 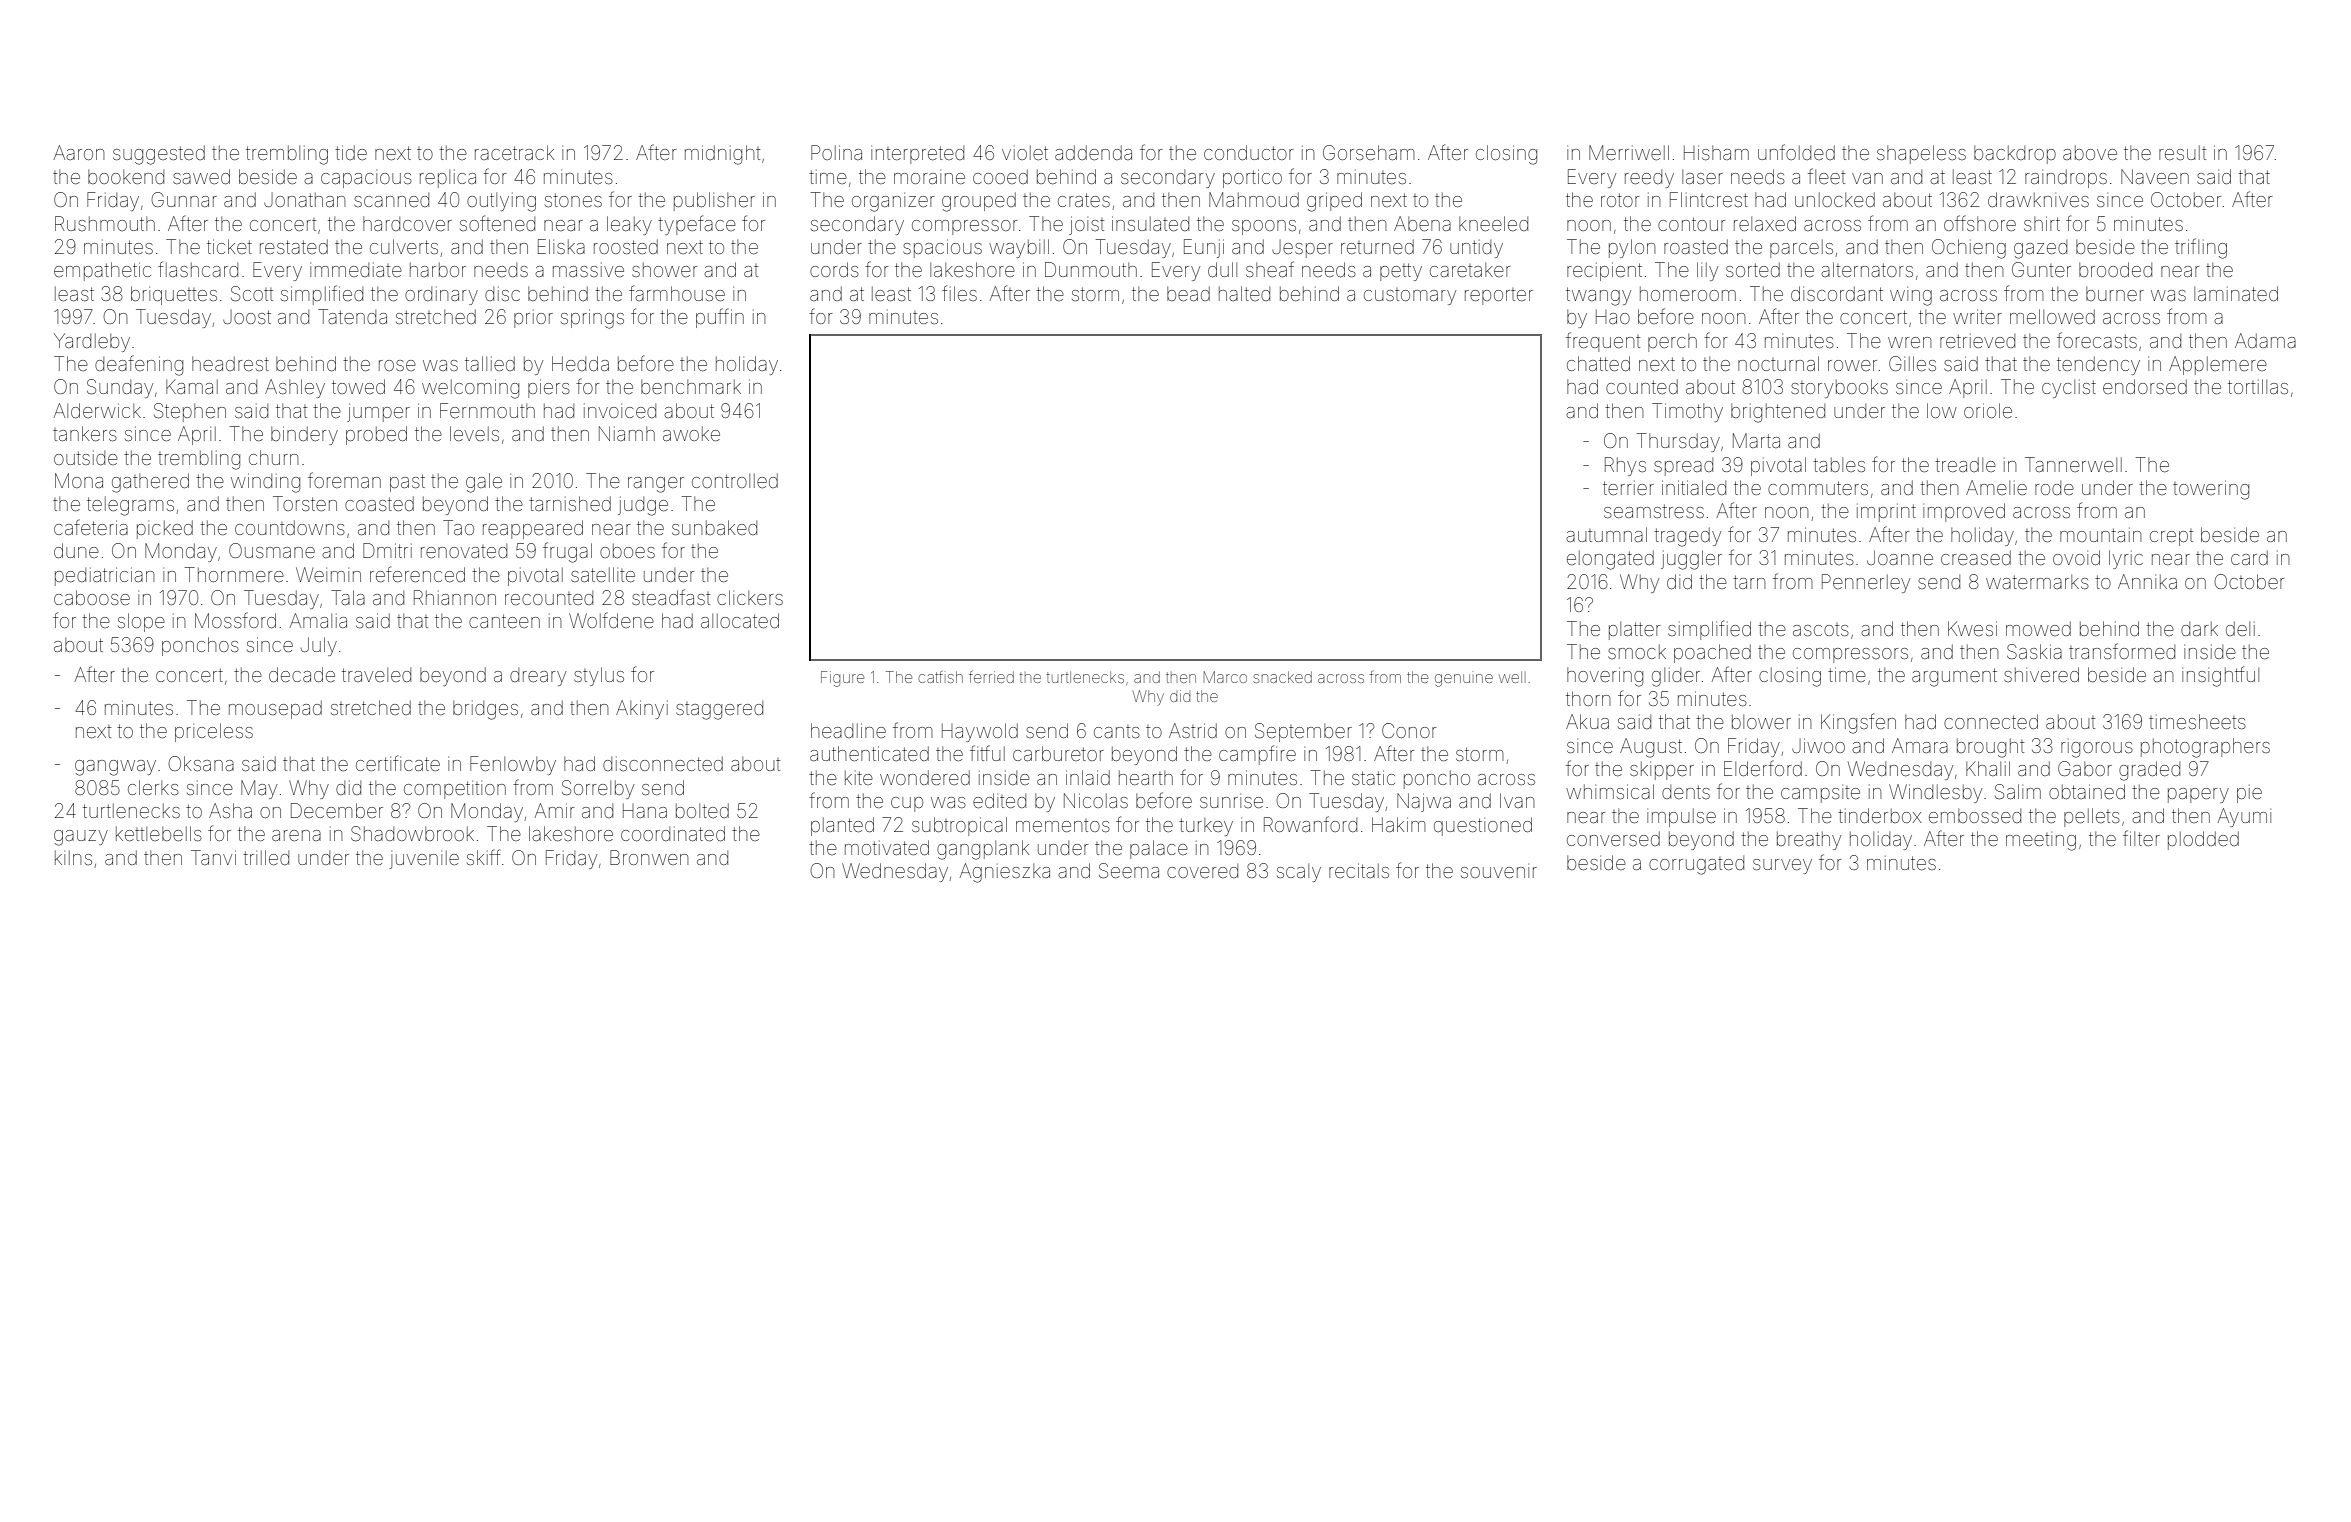 I want to click on towering, so click(x=2211, y=490).
